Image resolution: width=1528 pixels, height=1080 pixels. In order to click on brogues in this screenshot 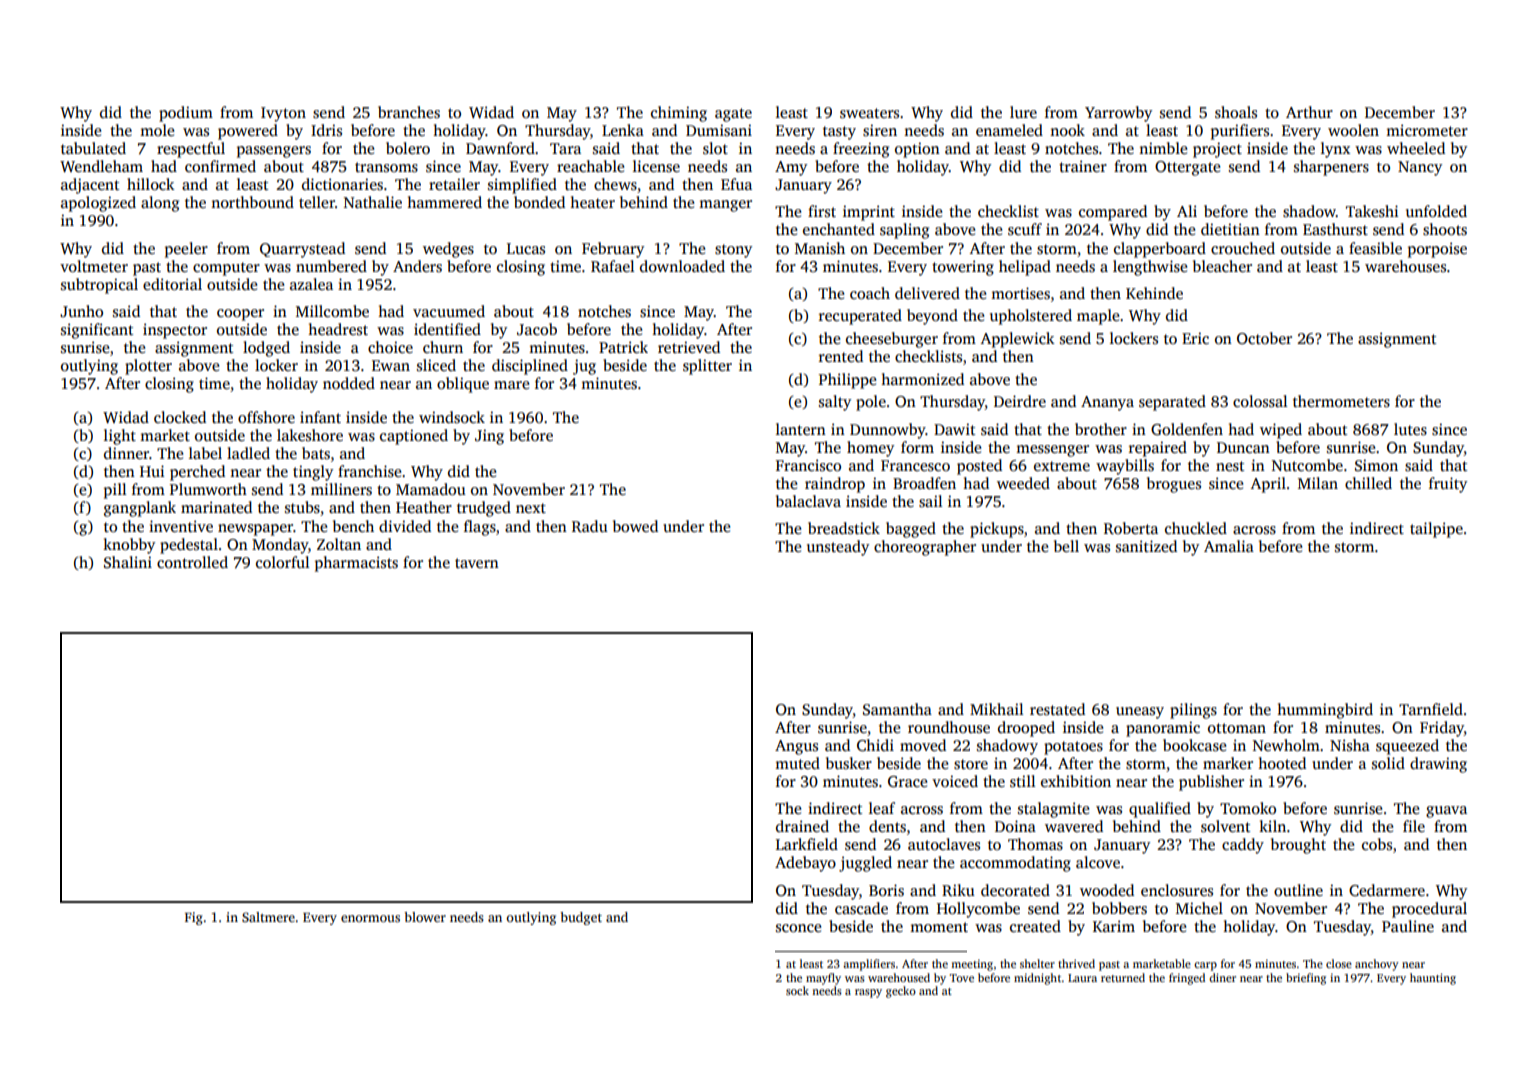, I will do `click(1174, 485)`.
